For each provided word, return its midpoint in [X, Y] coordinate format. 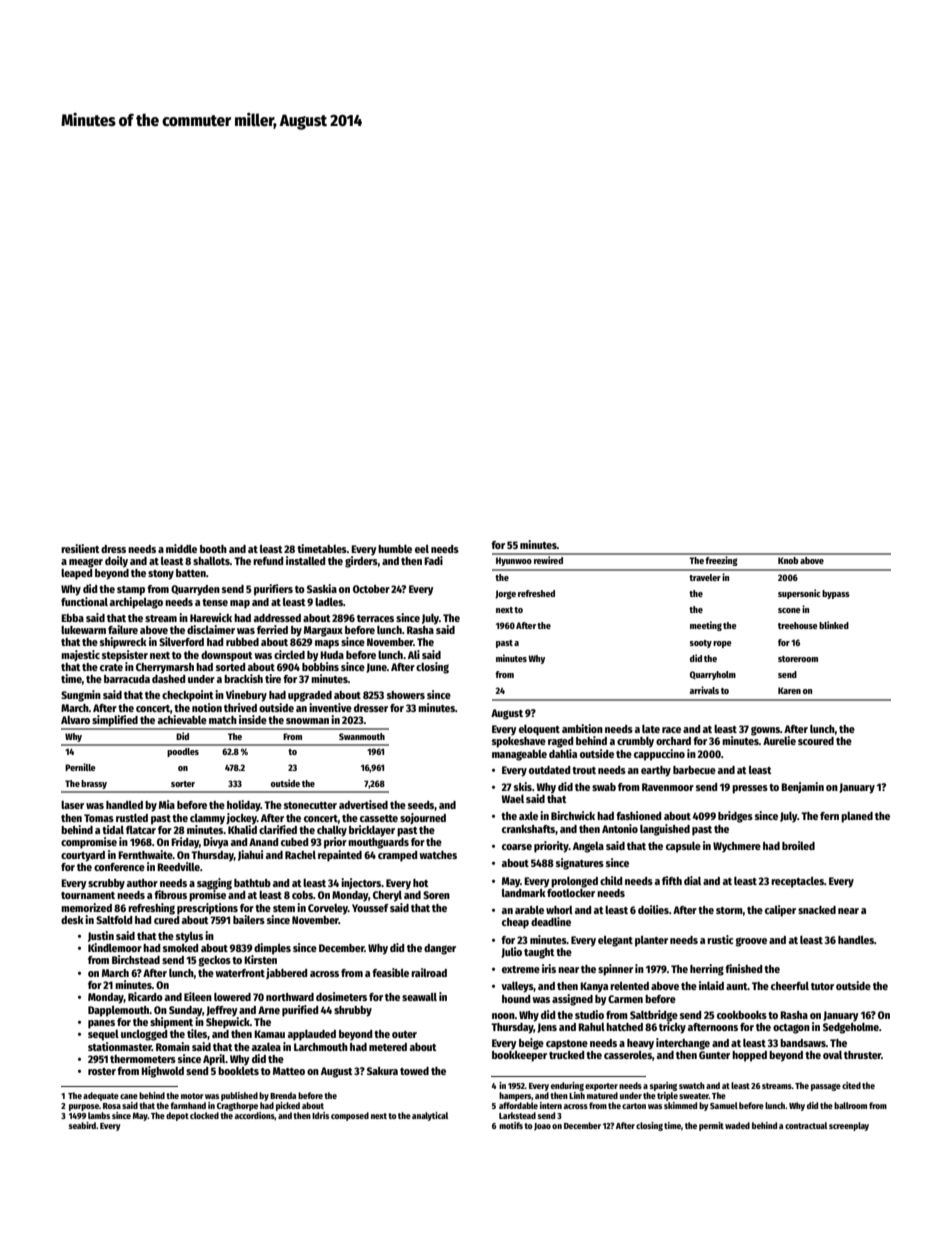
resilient [80, 548]
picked [288, 1106]
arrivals [704, 690]
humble [395, 549]
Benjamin [802, 787]
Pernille [80, 767]
